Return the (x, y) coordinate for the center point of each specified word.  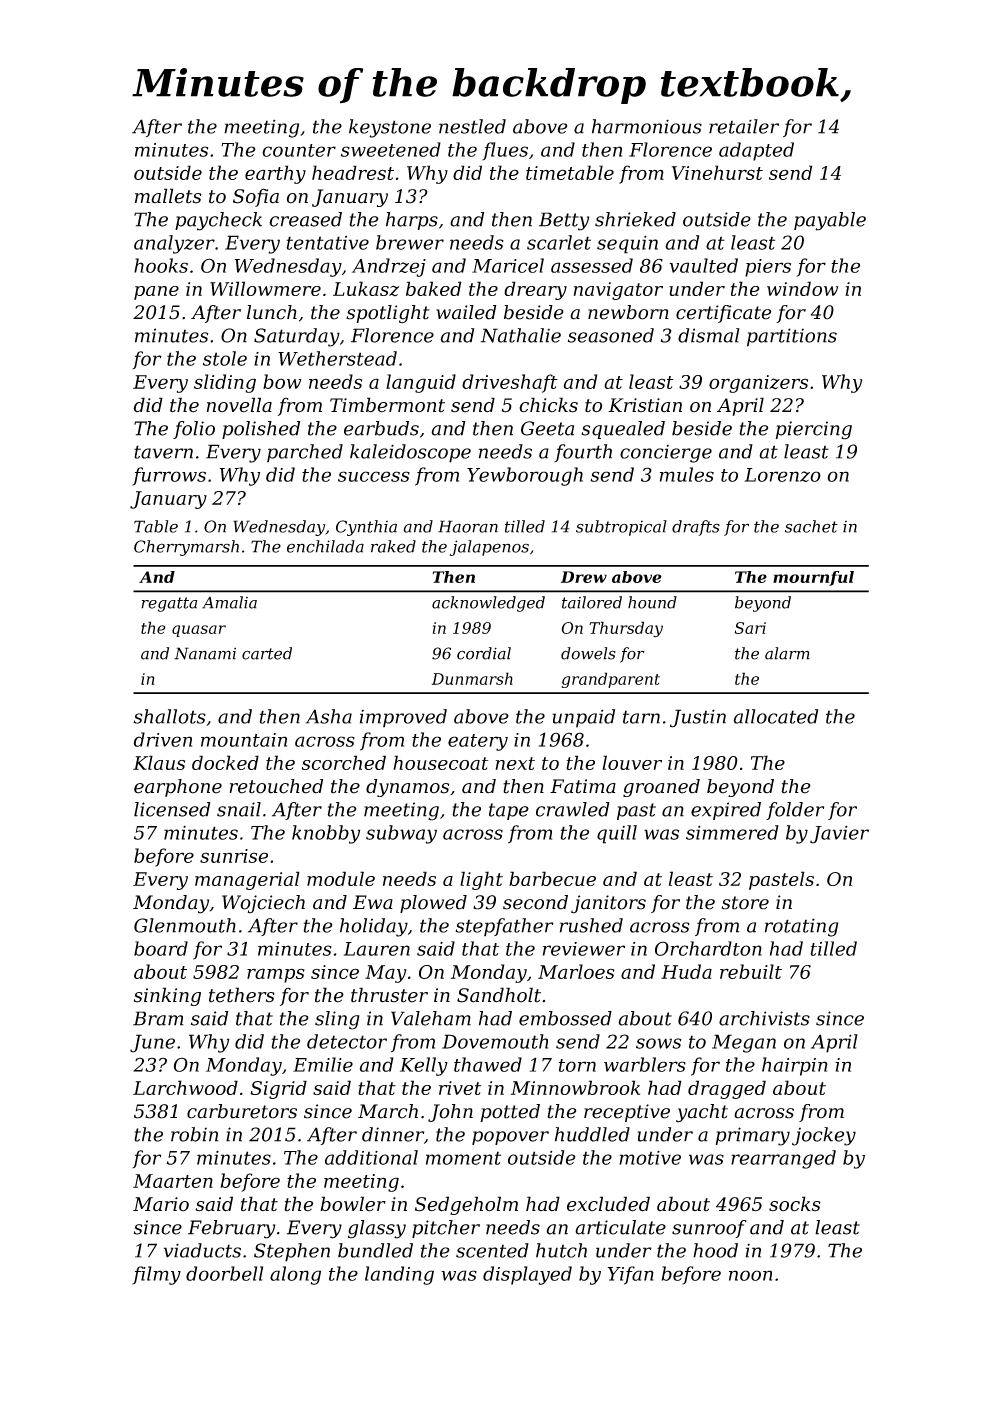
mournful (813, 578)
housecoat (440, 762)
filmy (156, 1275)
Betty (564, 221)
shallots (169, 716)
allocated (775, 716)
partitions (792, 337)
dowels (588, 653)
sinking (167, 996)
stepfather (504, 927)
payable (830, 221)
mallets (168, 196)
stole (225, 358)
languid (421, 383)
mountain (244, 740)
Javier (839, 834)
